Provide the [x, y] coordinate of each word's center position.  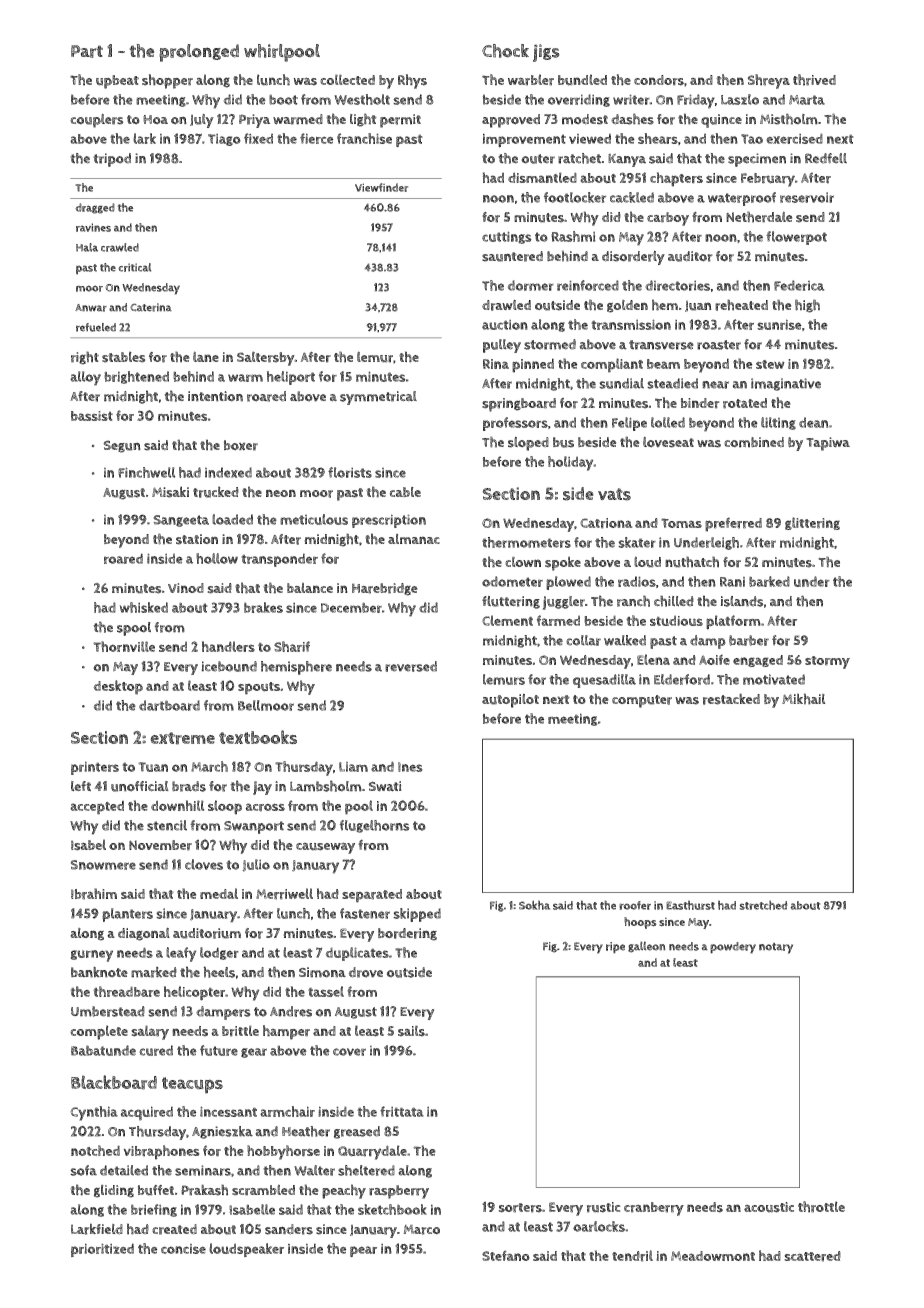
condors [659, 80]
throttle [821, 1207]
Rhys [412, 81]
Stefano [506, 1255]
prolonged [199, 53]
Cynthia [94, 1113]
